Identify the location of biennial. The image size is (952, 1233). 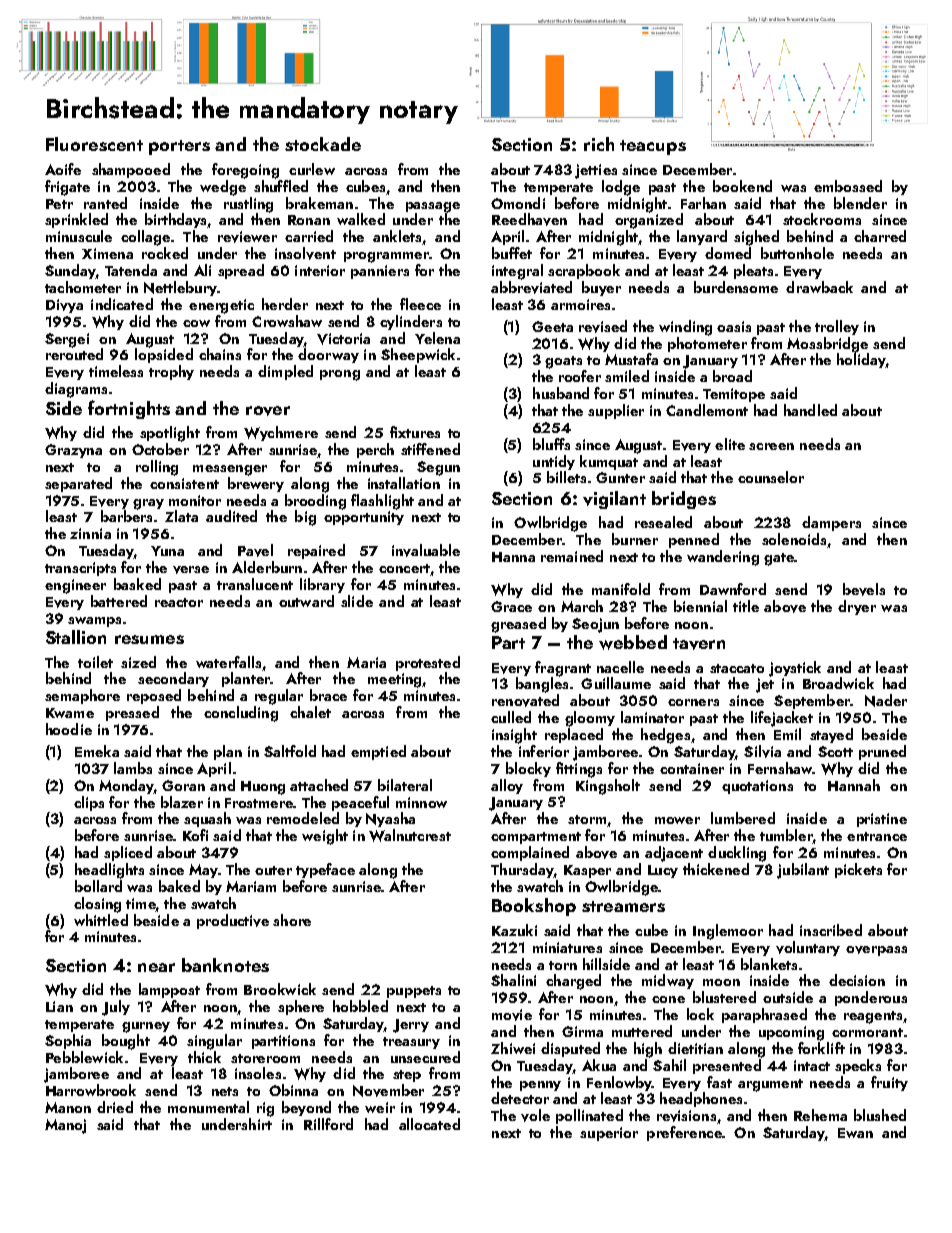
(700, 606).
